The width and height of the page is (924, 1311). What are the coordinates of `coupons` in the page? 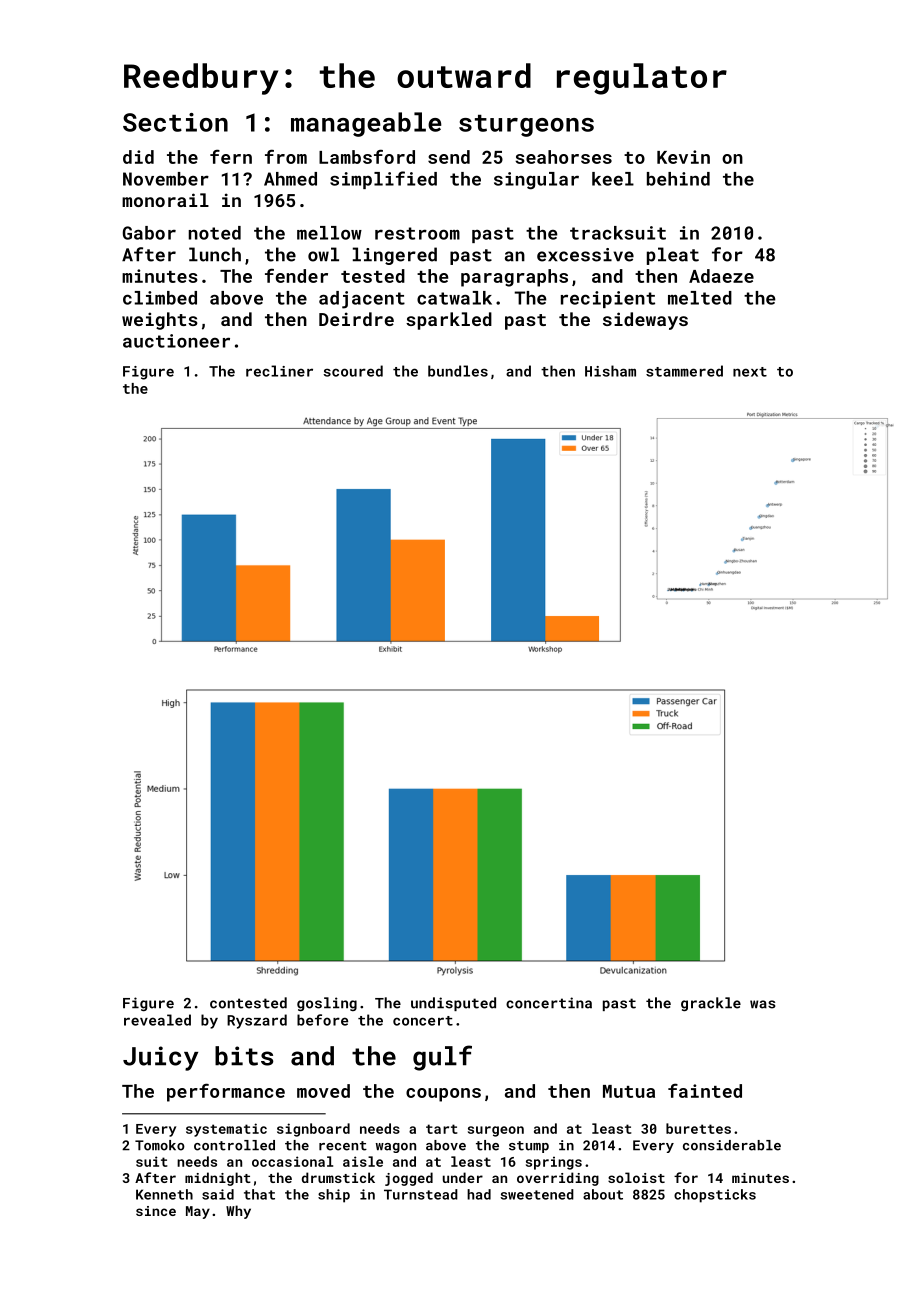 It's located at (443, 1095).
